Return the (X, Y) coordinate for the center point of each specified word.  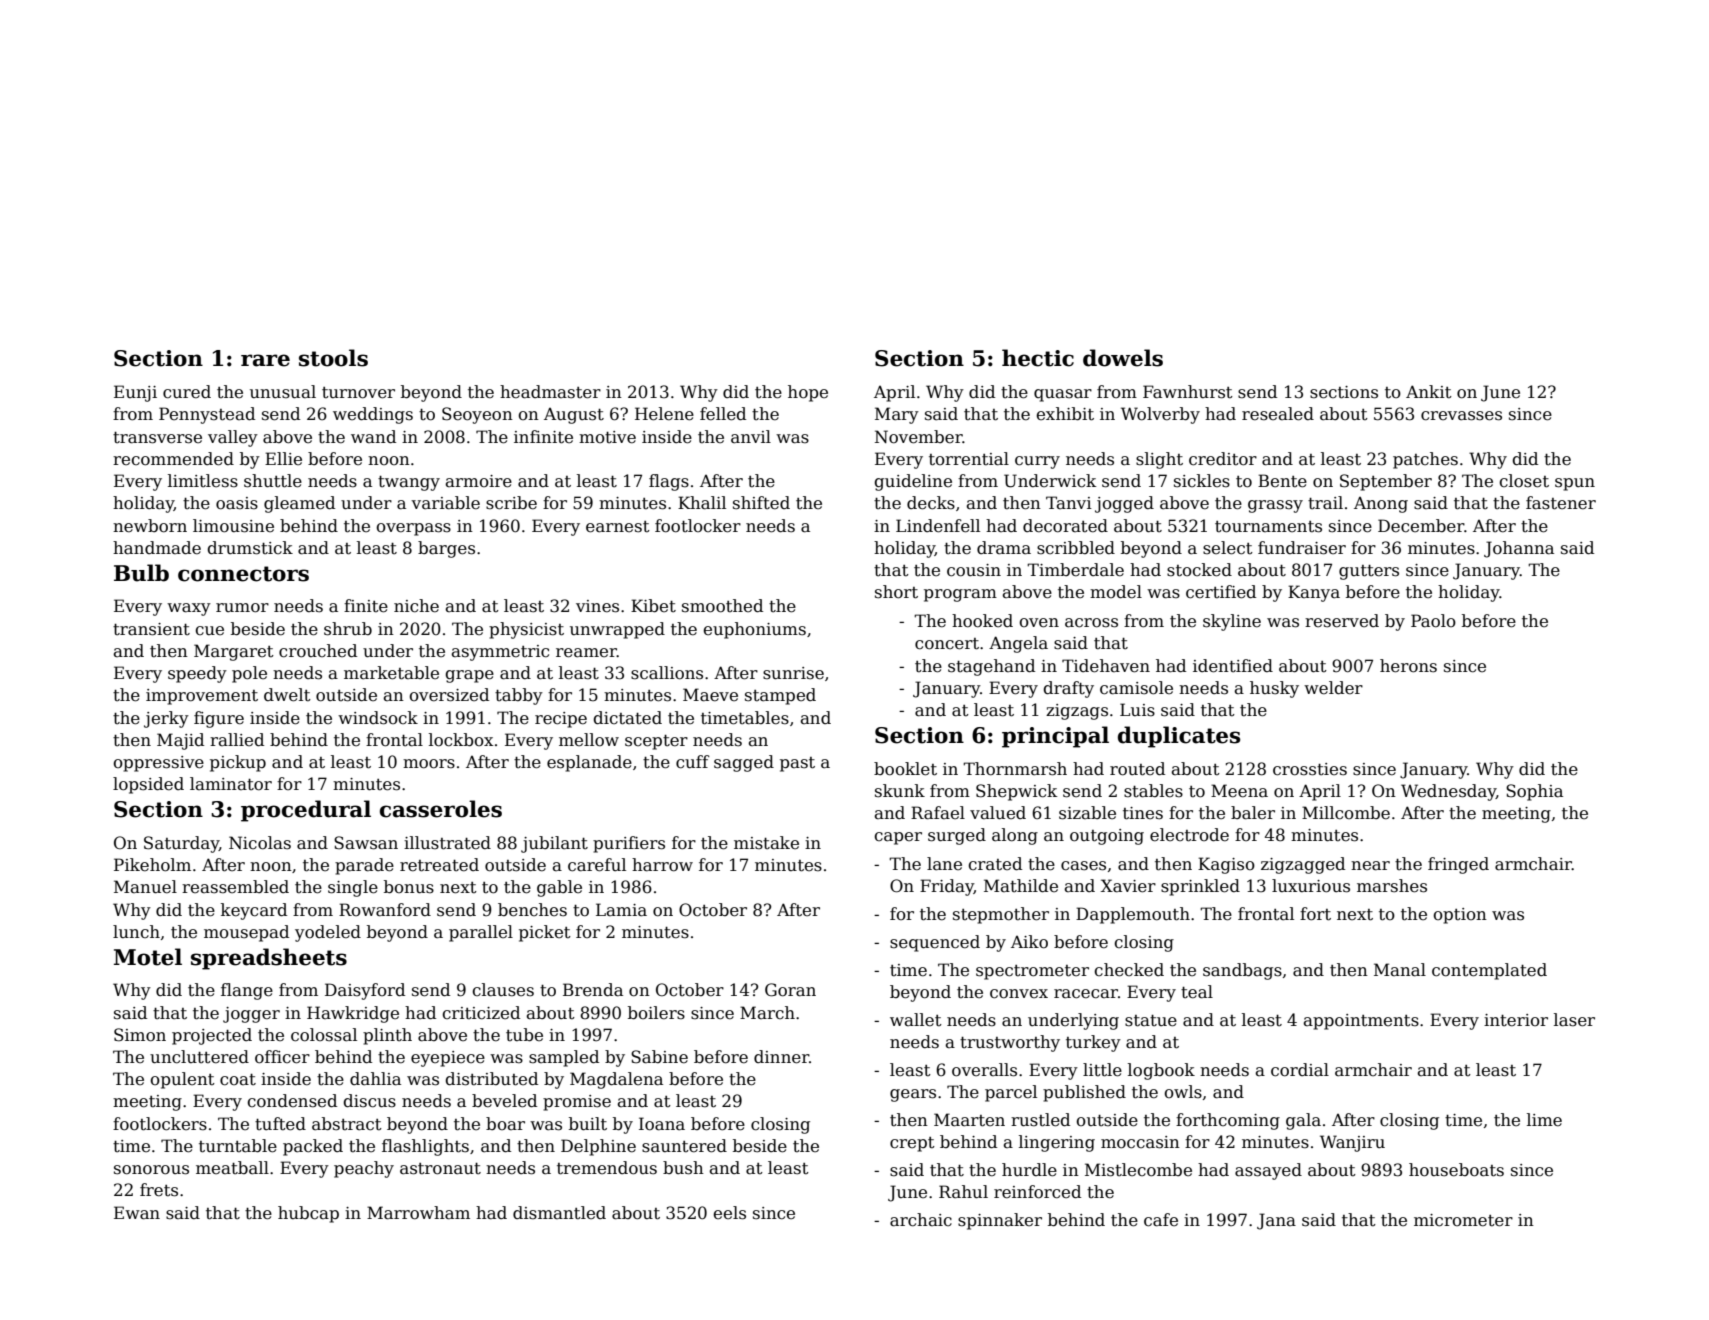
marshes (1392, 886)
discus (369, 1101)
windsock (378, 718)
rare (265, 360)
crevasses (1461, 416)
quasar (1063, 395)
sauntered (684, 1146)
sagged (744, 763)
